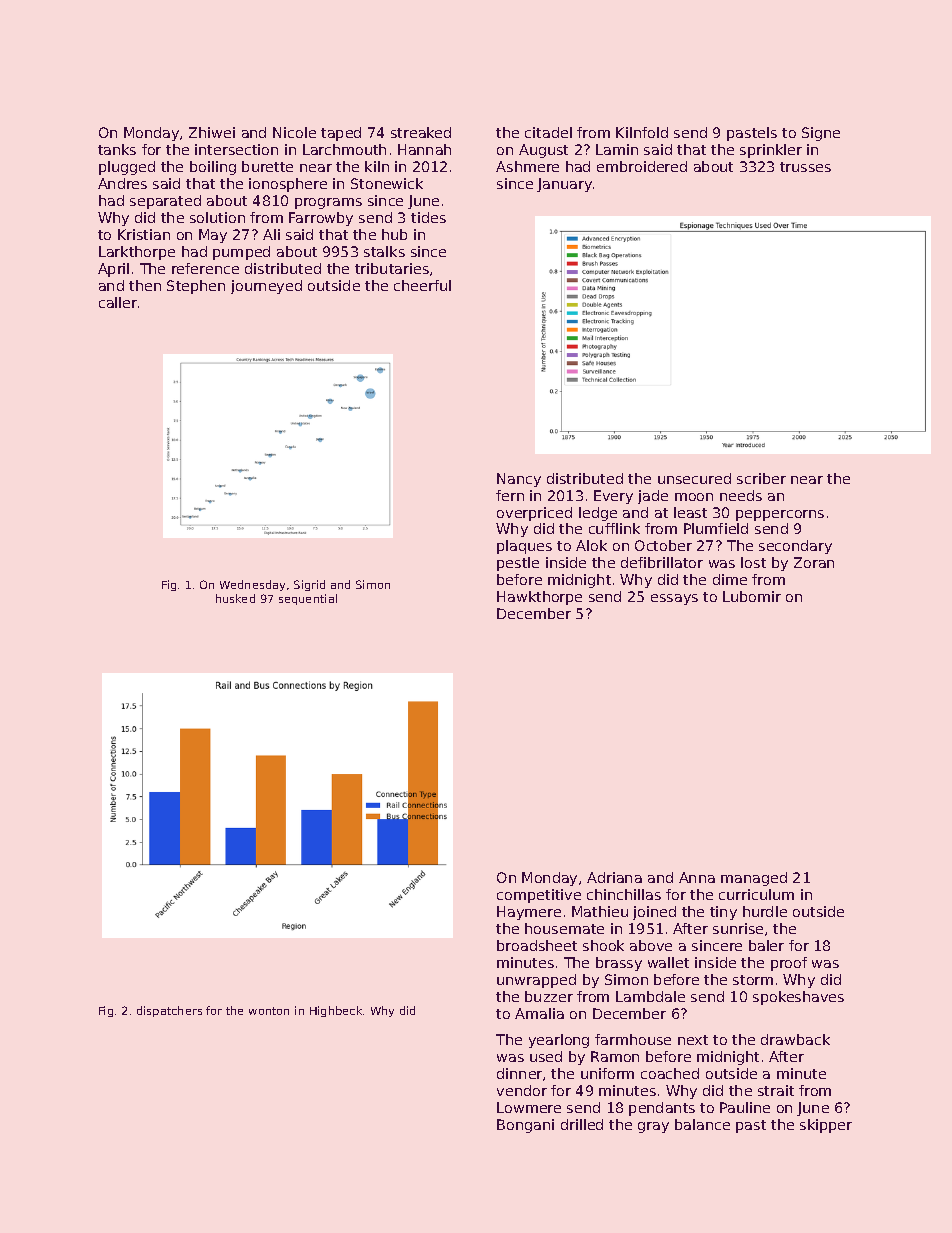 The image size is (952, 1233). What do you see at coordinates (548, 132) in the screenshot?
I see `citadel` at bounding box center [548, 132].
